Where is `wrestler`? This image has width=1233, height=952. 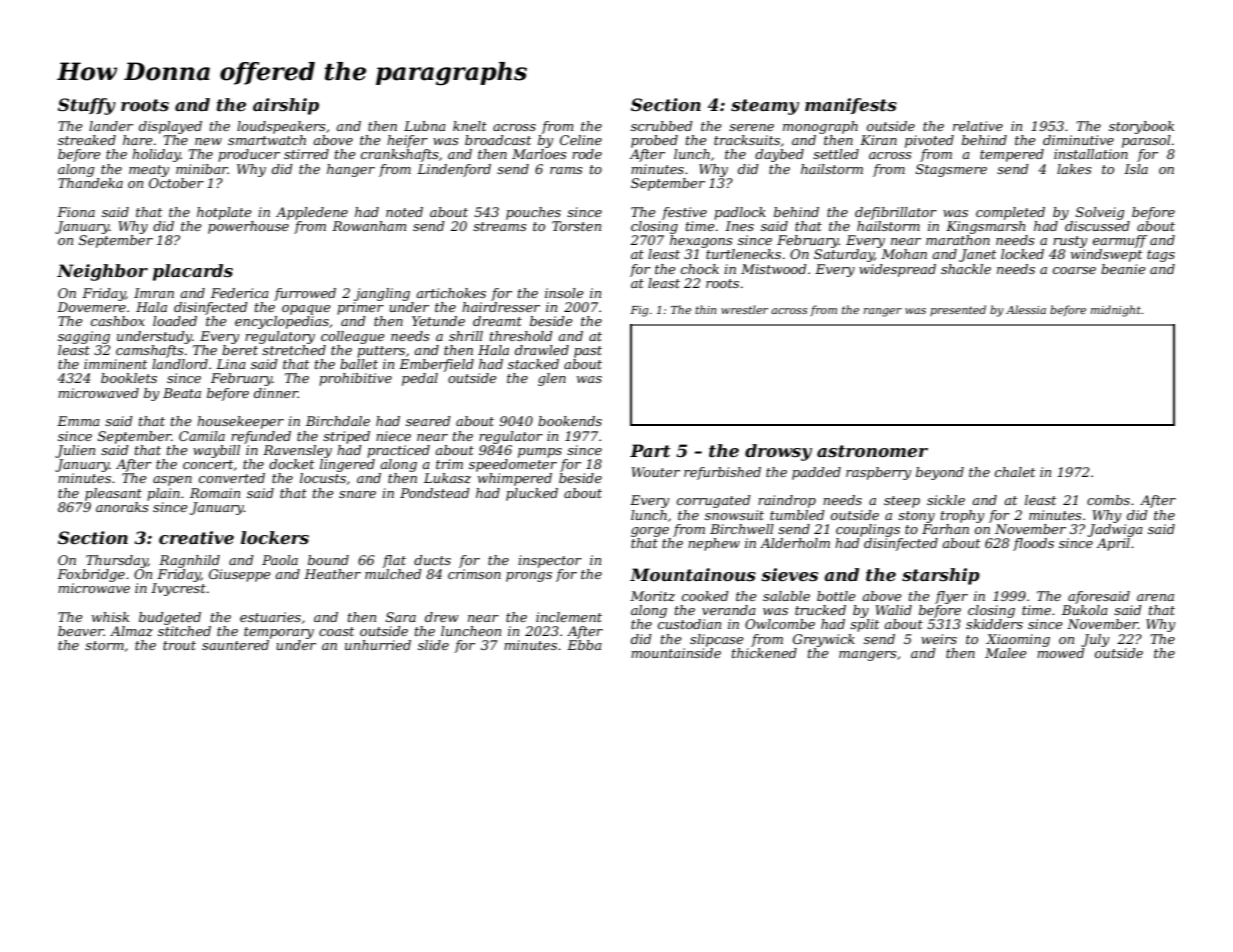
wrestler is located at coordinates (744, 309).
